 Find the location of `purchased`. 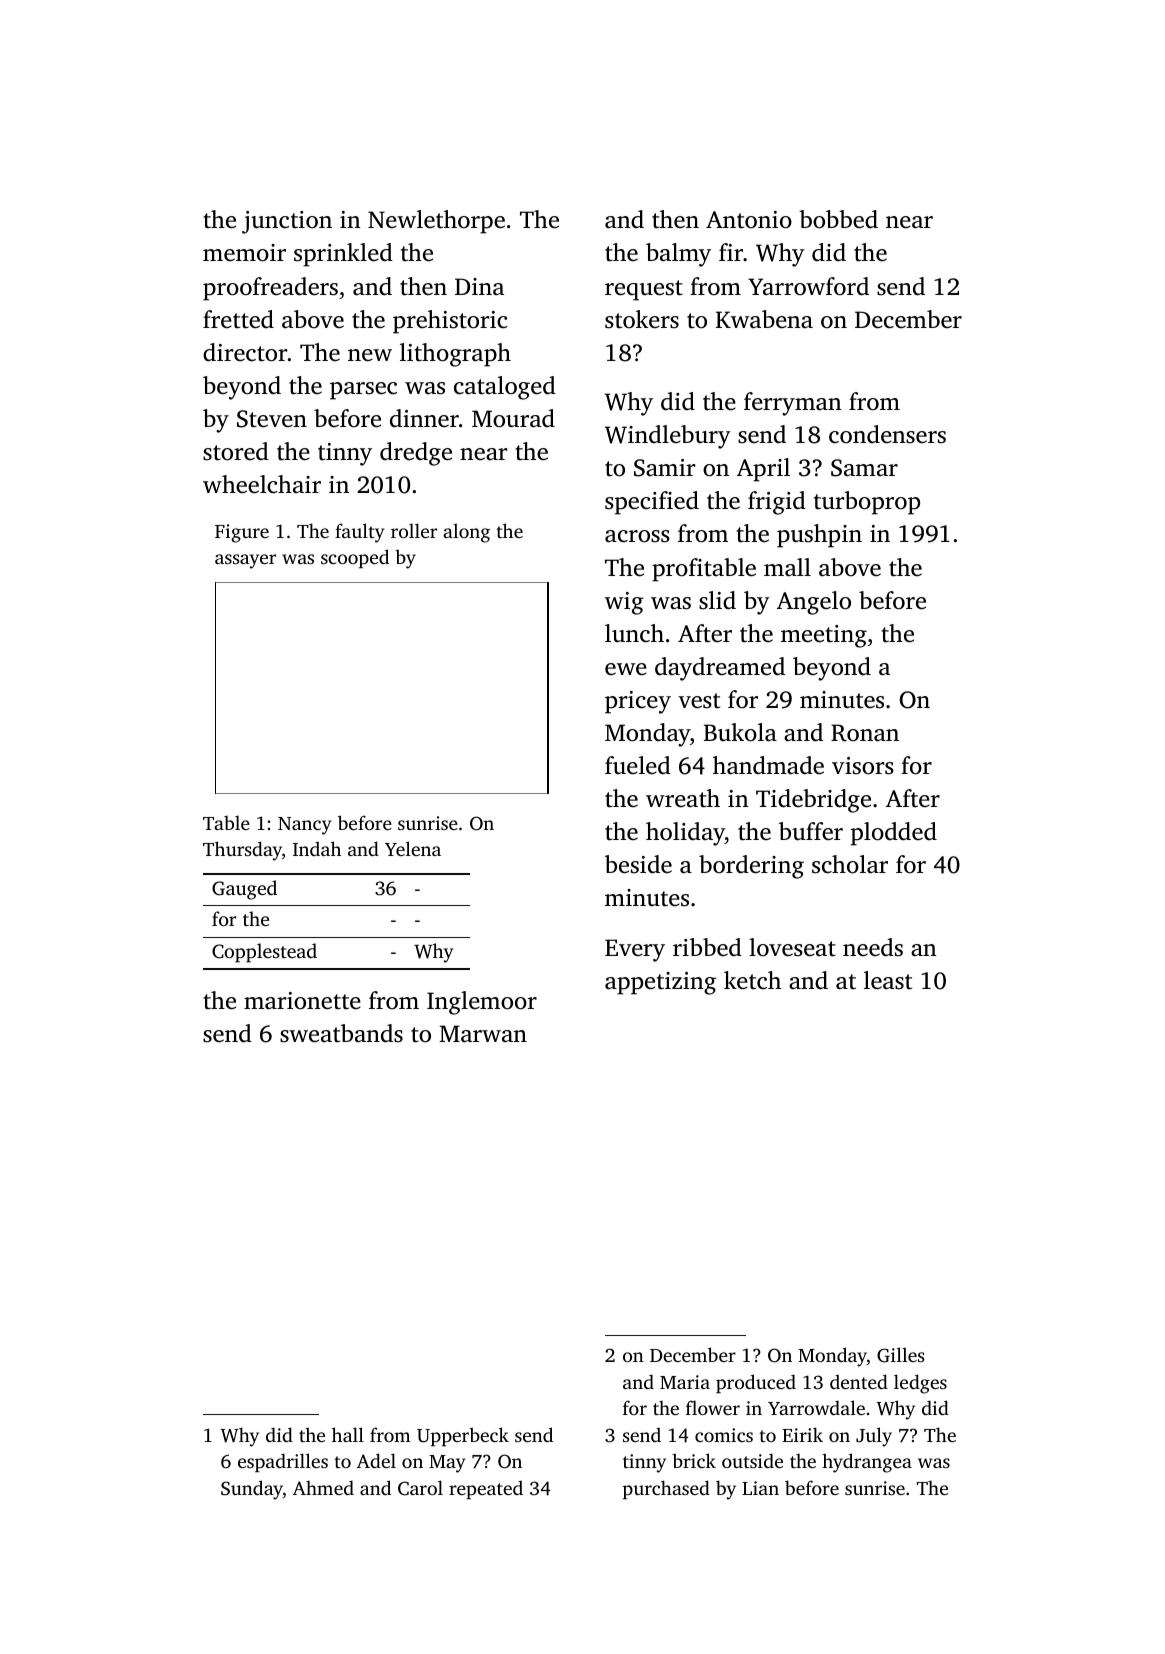

purchased is located at coordinates (666, 1489).
